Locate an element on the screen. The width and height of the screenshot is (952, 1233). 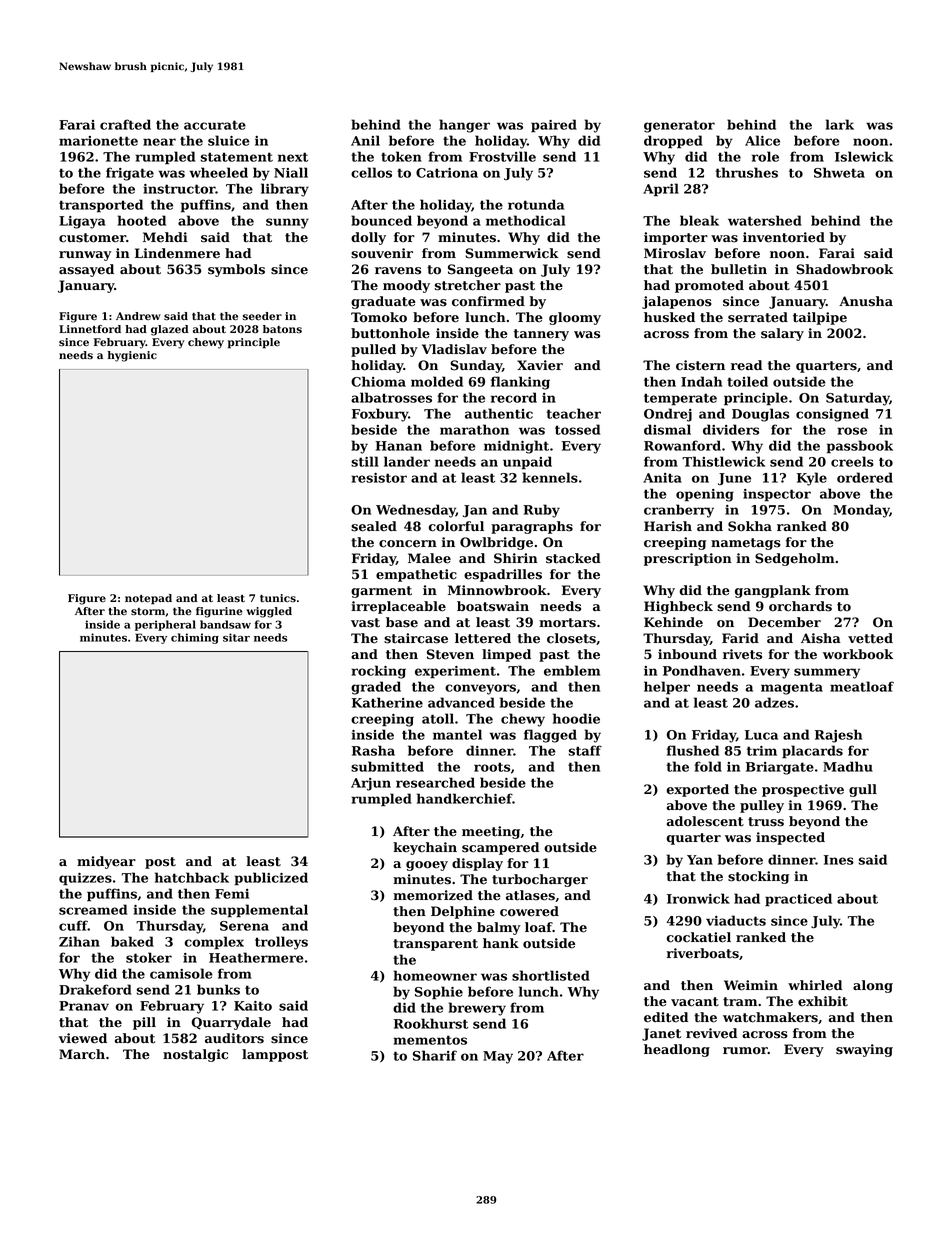
tunics is located at coordinates (278, 598).
